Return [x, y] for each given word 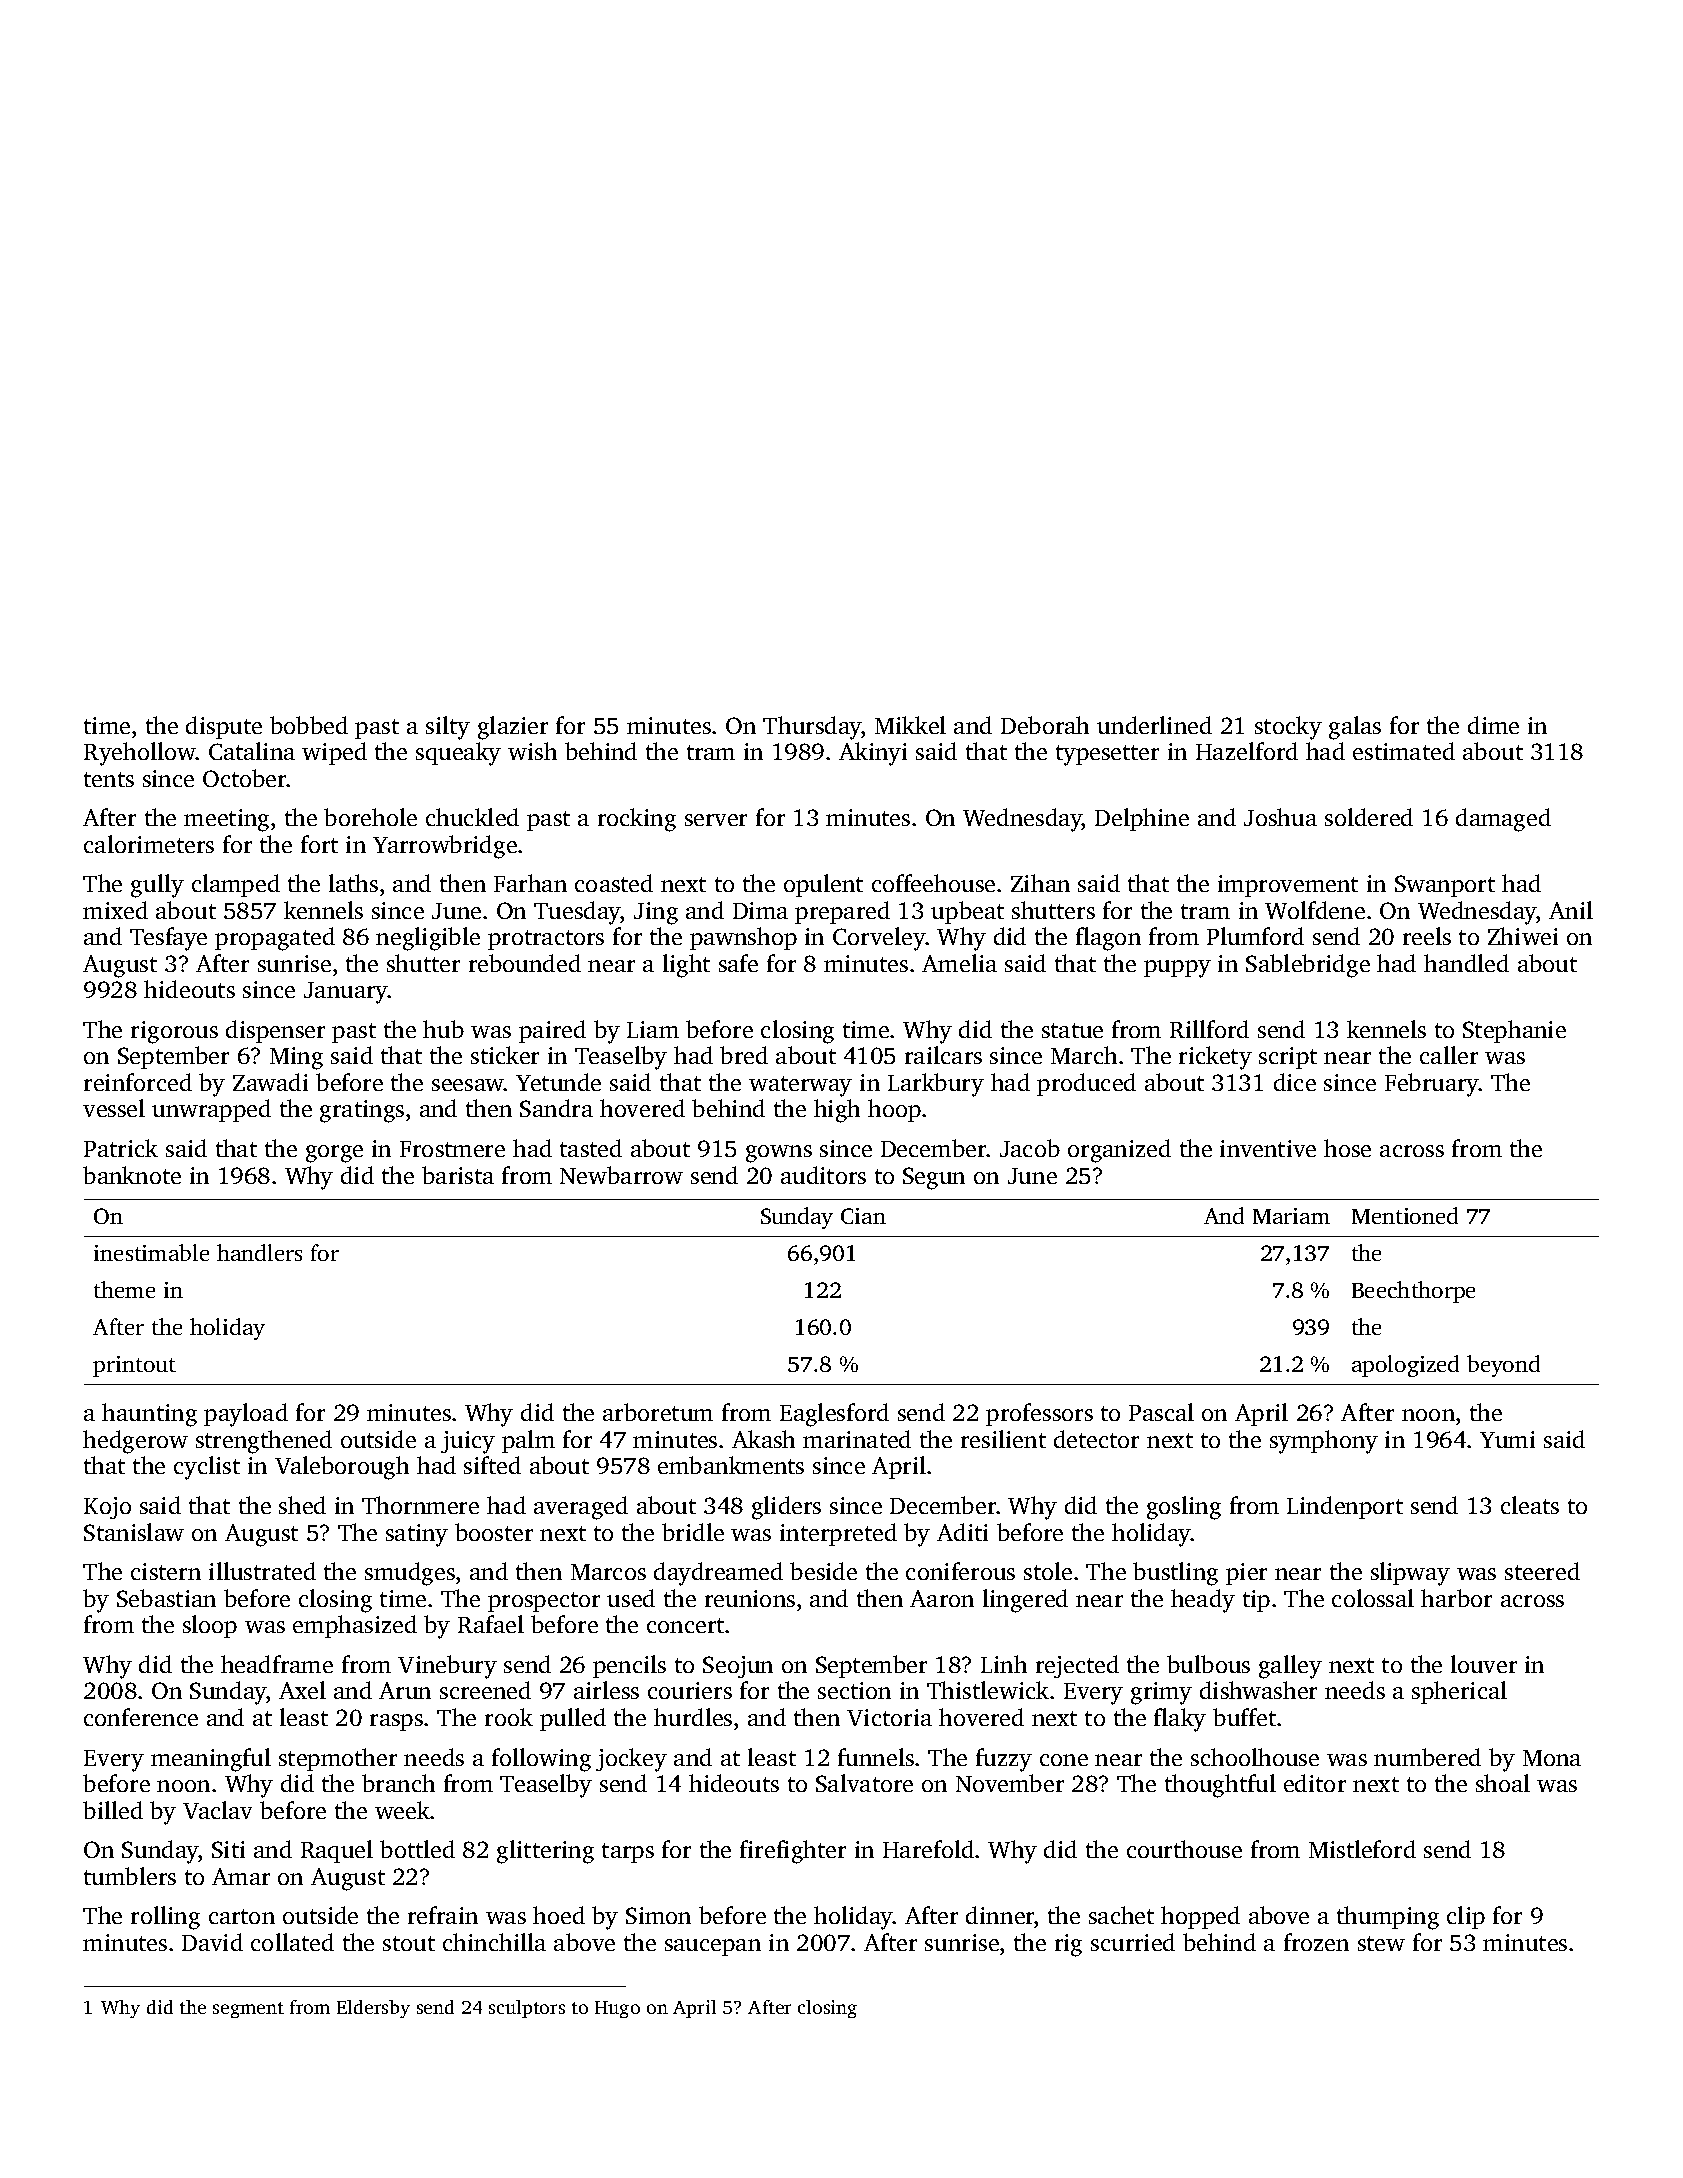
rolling [165, 1918]
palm [528, 1441]
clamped [236, 885]
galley [1290, 1667]
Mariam [1291, 1216]
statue [1072, 1030]
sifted [492, 1465]
